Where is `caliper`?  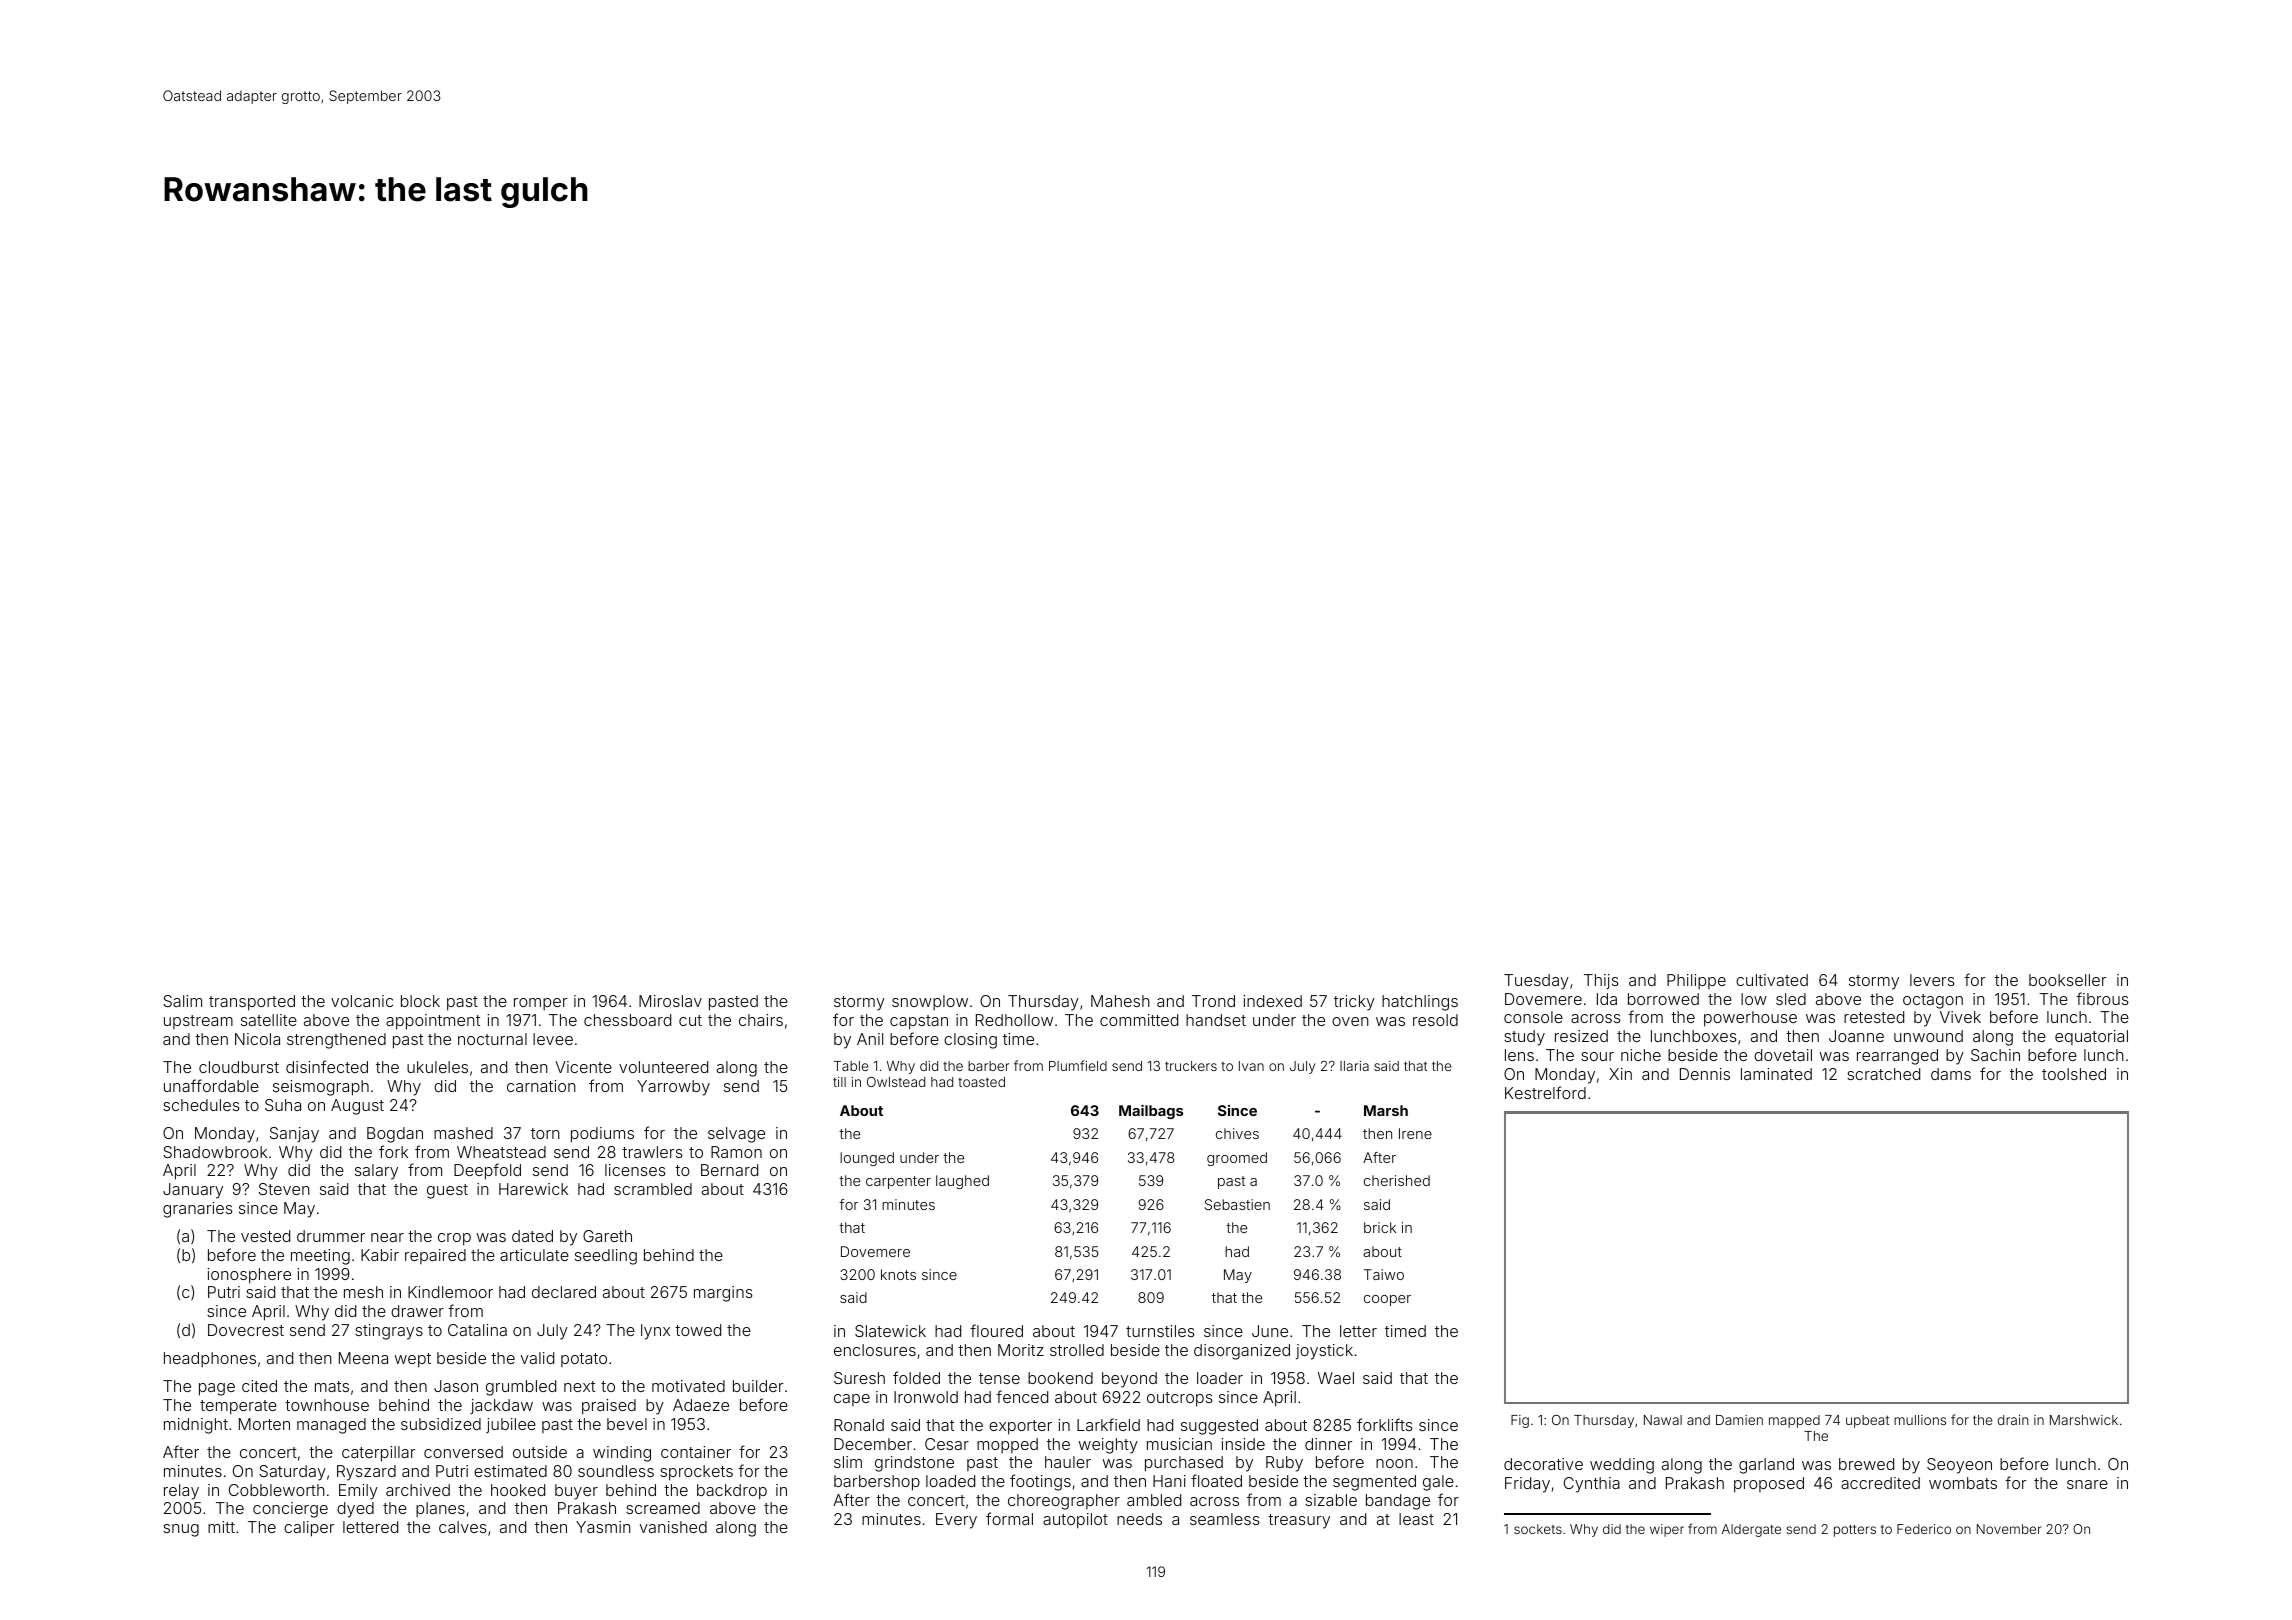
caliper is located at coordinates (309, 1529).
